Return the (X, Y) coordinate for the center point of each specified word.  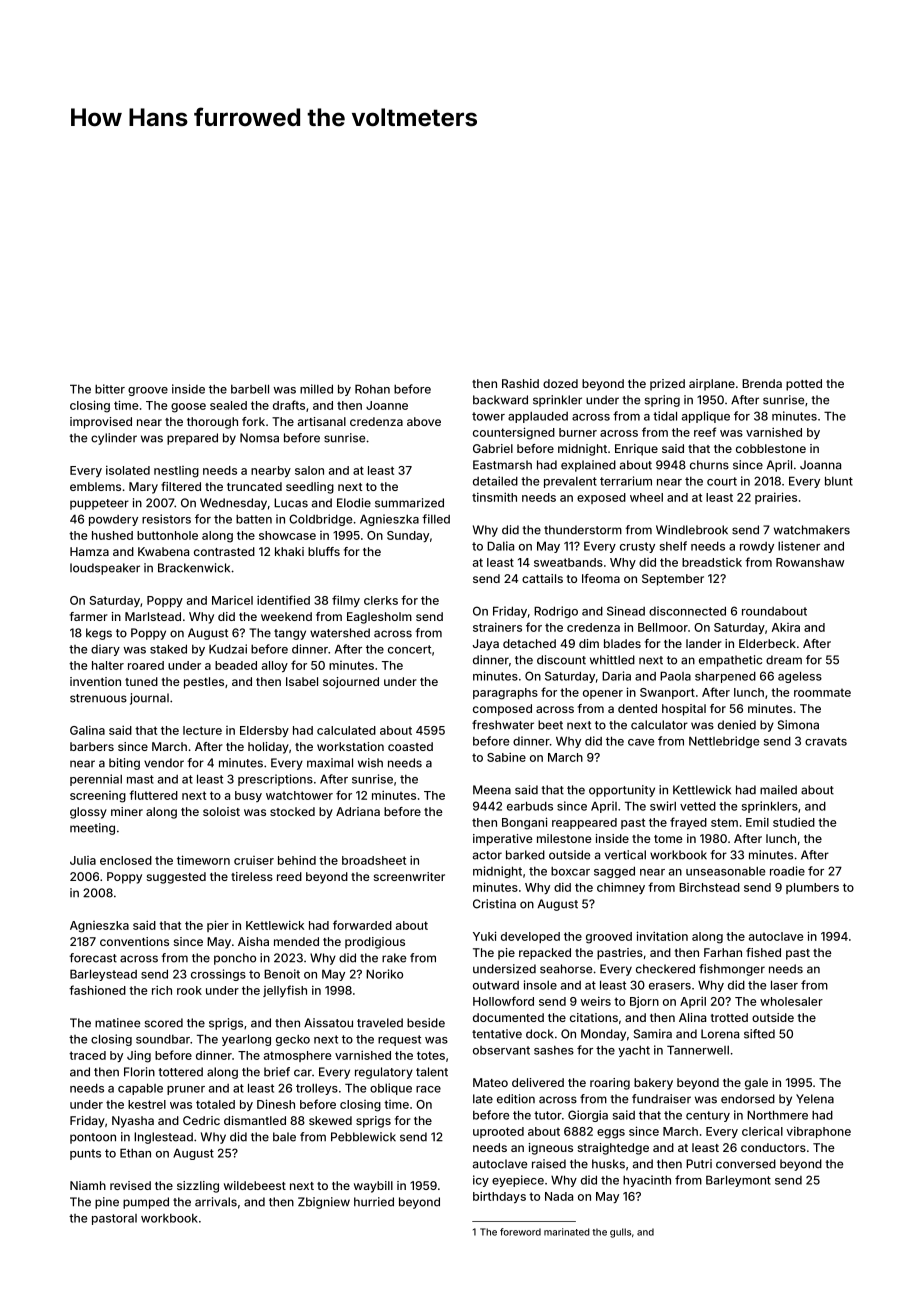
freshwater (503, 725)
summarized (409, 503)
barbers (92, 746)
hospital (684, 710)
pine (107, 1203)
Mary (143, 488)
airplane (712, 385)
